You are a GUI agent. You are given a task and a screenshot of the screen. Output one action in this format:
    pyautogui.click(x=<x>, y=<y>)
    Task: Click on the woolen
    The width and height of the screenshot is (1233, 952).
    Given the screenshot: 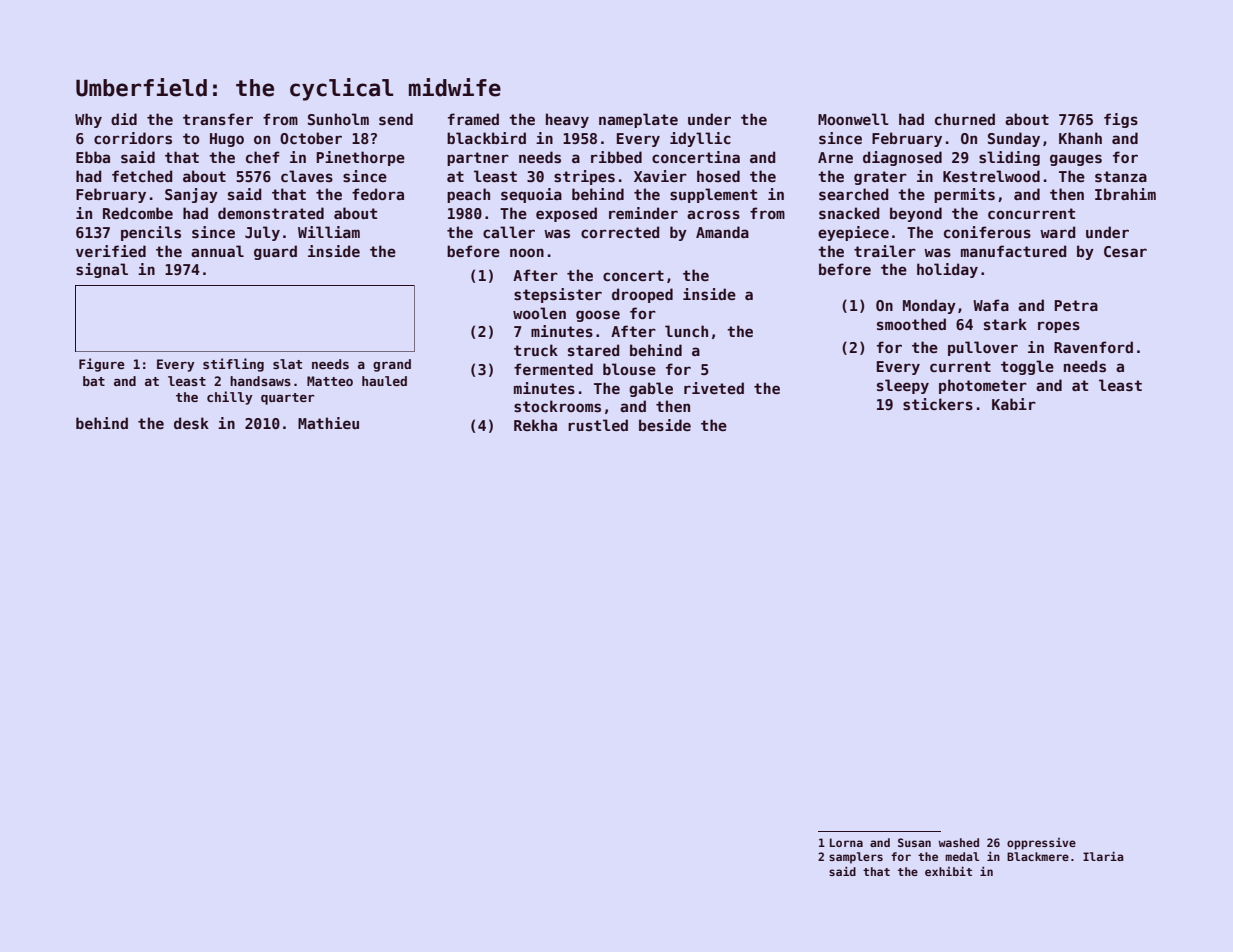 What is the action you would take?
    pyautogui.click(x=539, y=313)
